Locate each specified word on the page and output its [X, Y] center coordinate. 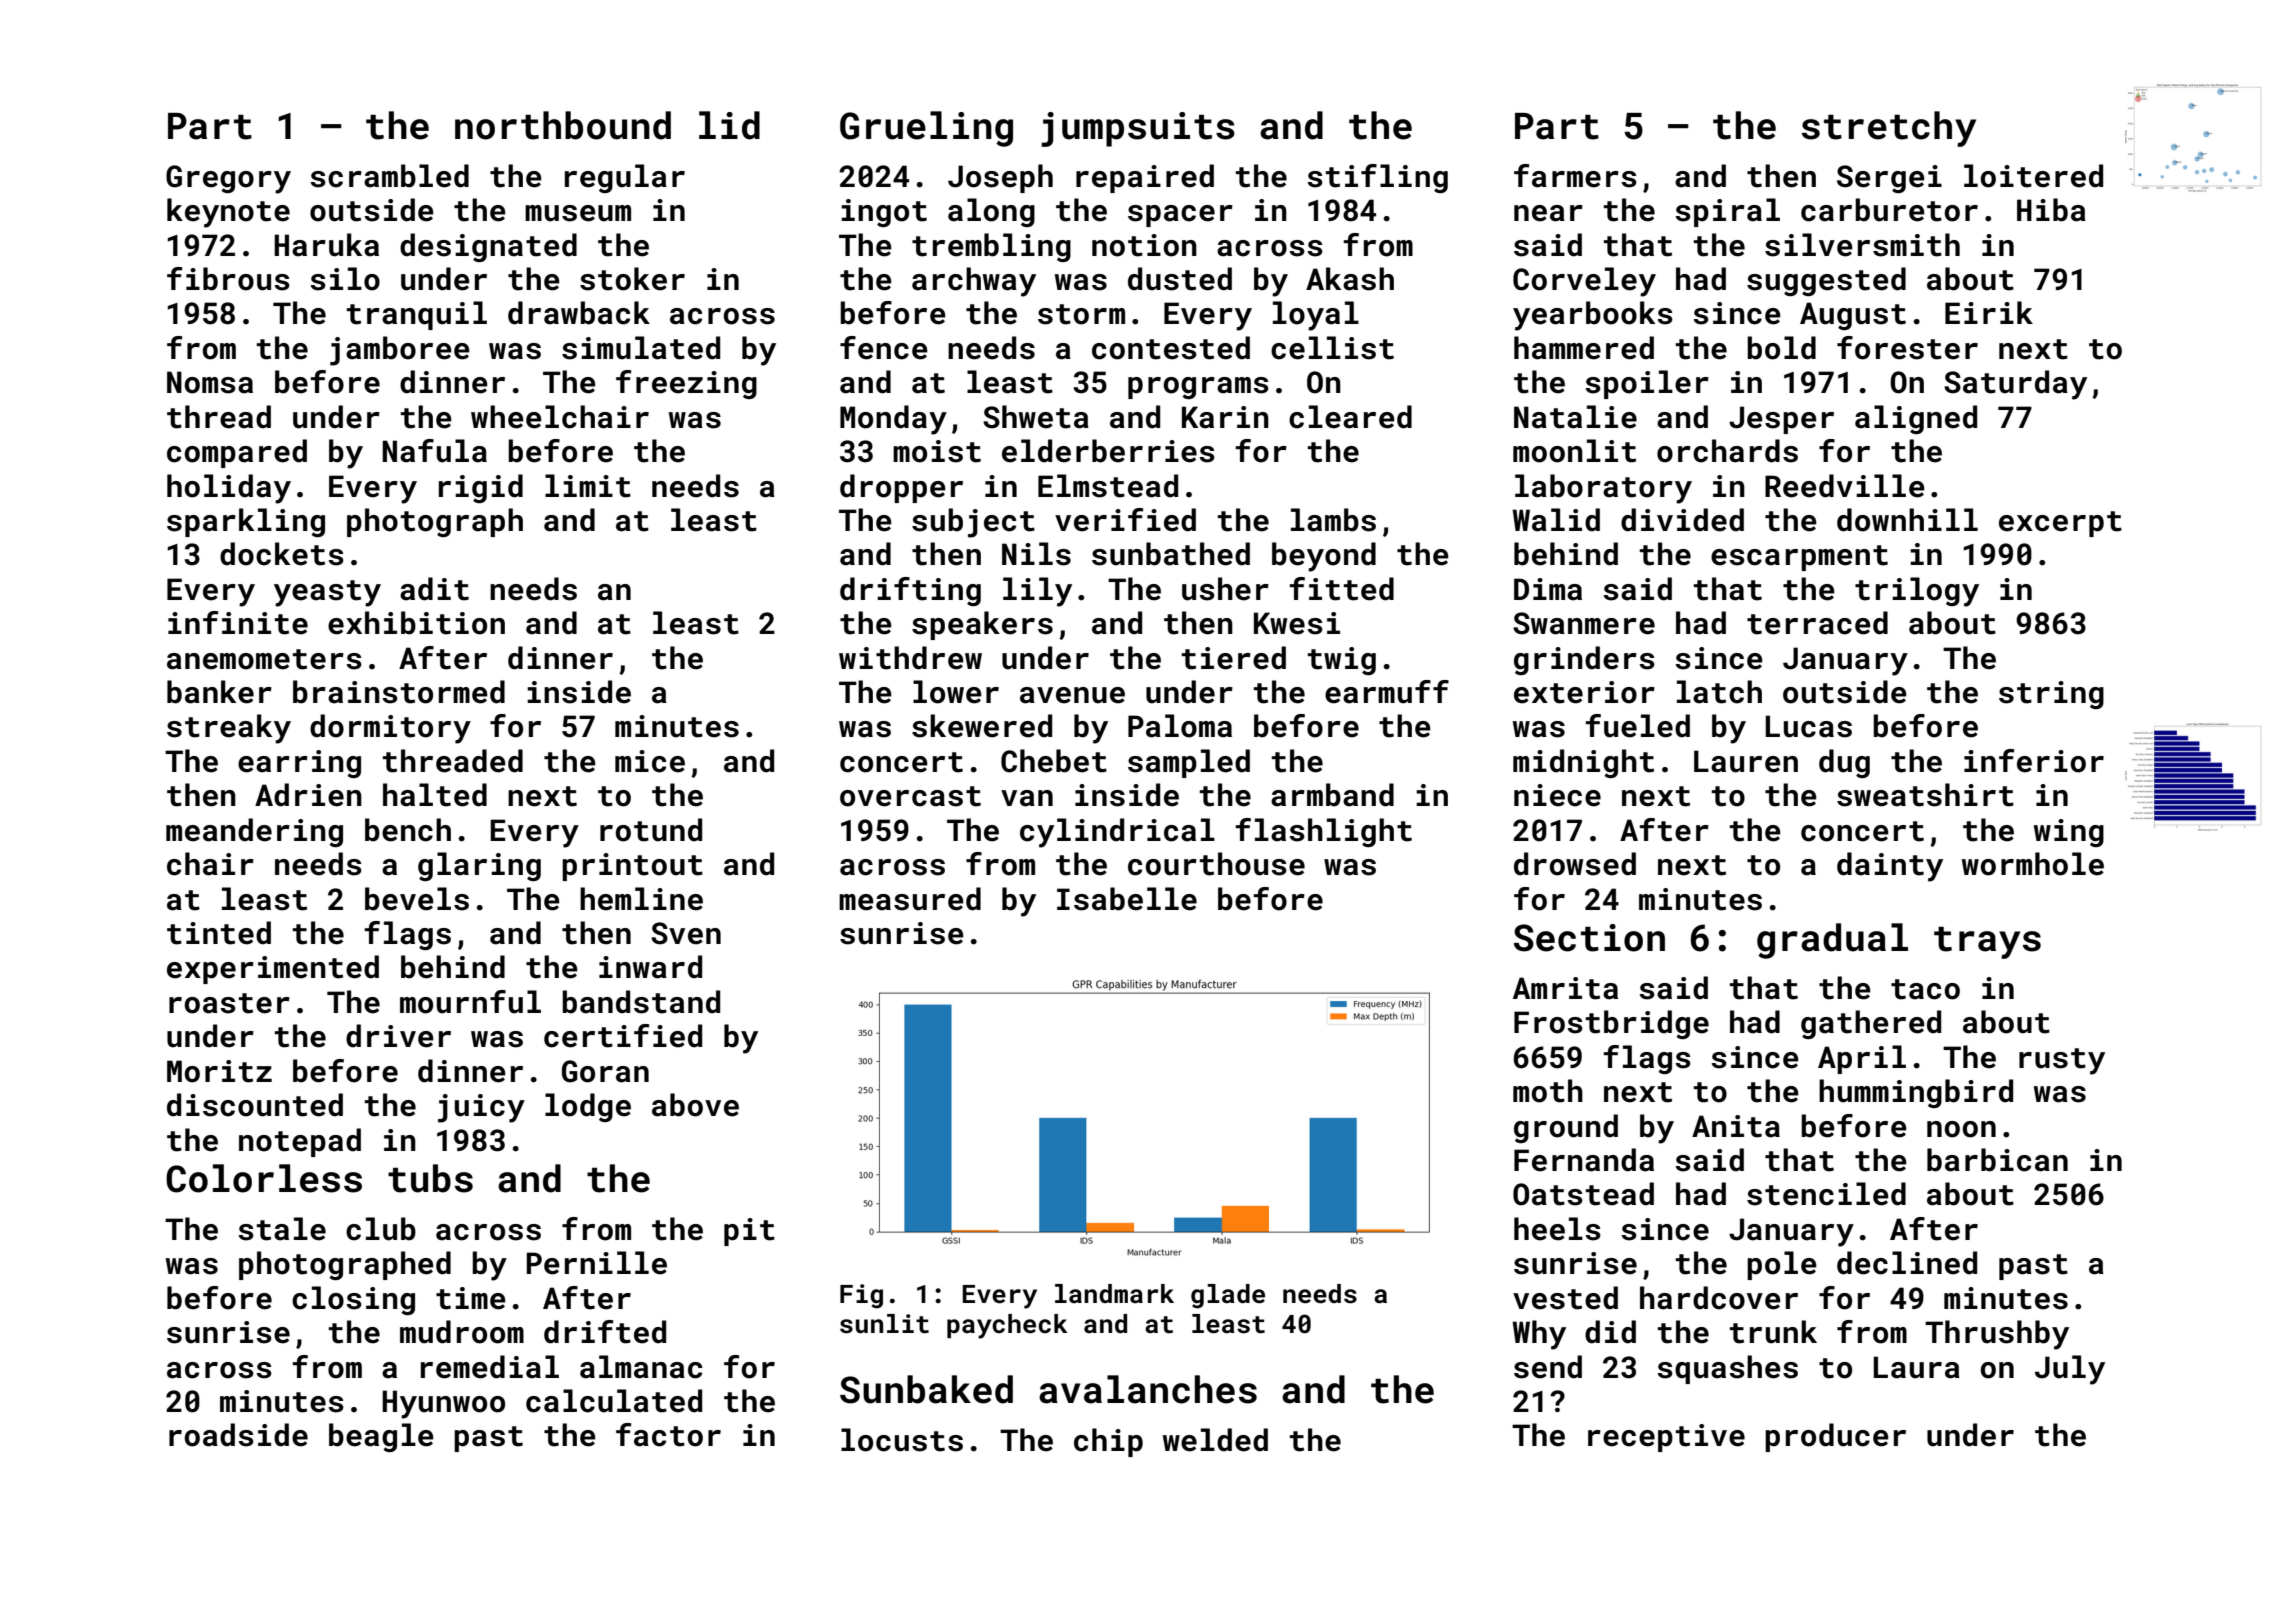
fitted [1341, 589]
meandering [254, 832]
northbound [563, 125]
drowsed [1575, 864]
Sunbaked [926, 1389]
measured [910, 899]
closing [353, 1300]
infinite [238, 623]
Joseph [1000, 178]
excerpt [2060, 524]
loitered [2033, 176]
